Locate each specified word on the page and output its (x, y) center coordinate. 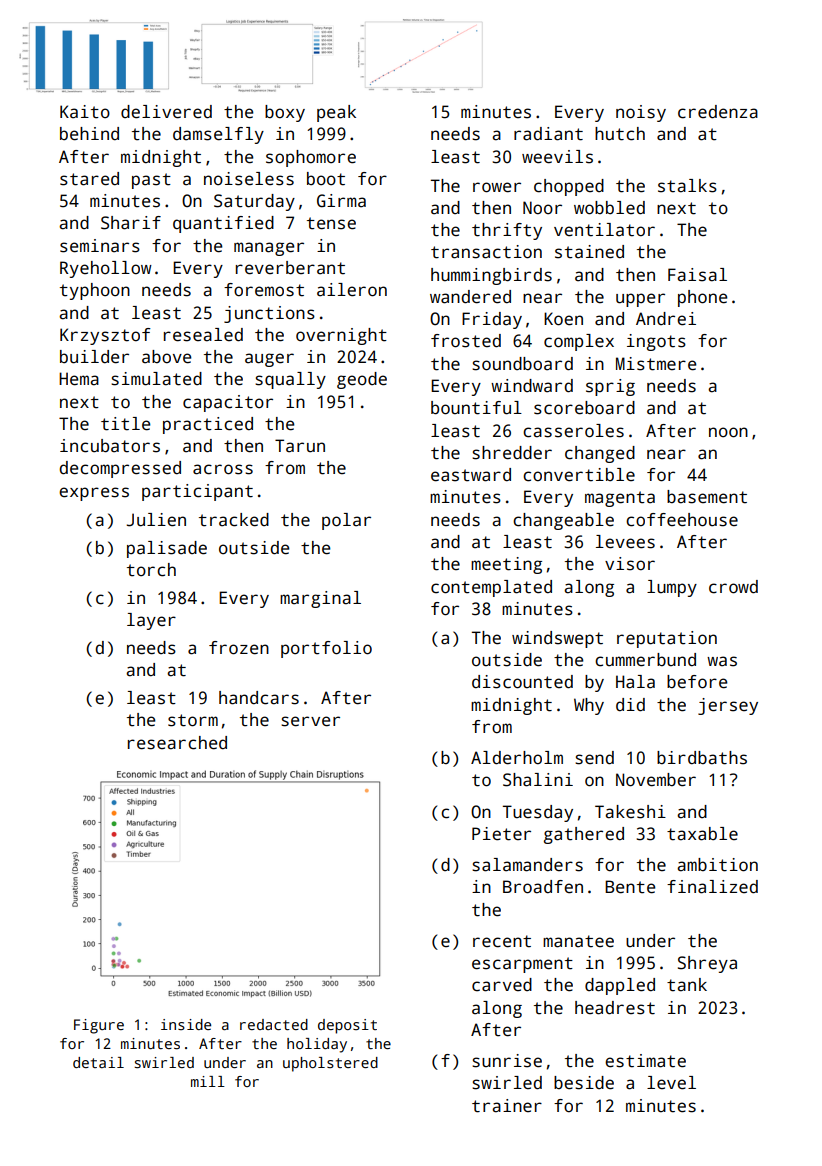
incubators (110, 446)
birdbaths (702, 758)
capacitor (228, 403)
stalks (687, 186)
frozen (239, 648)
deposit (347, 1026)
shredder (512, 453)
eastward (471, 475)
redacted (274, 1024)
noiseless (249, 179)
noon (728, 432)
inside (186, 1024)
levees (625, 542)
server (310, 721)
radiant (548, 134)
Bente (630, 887)
